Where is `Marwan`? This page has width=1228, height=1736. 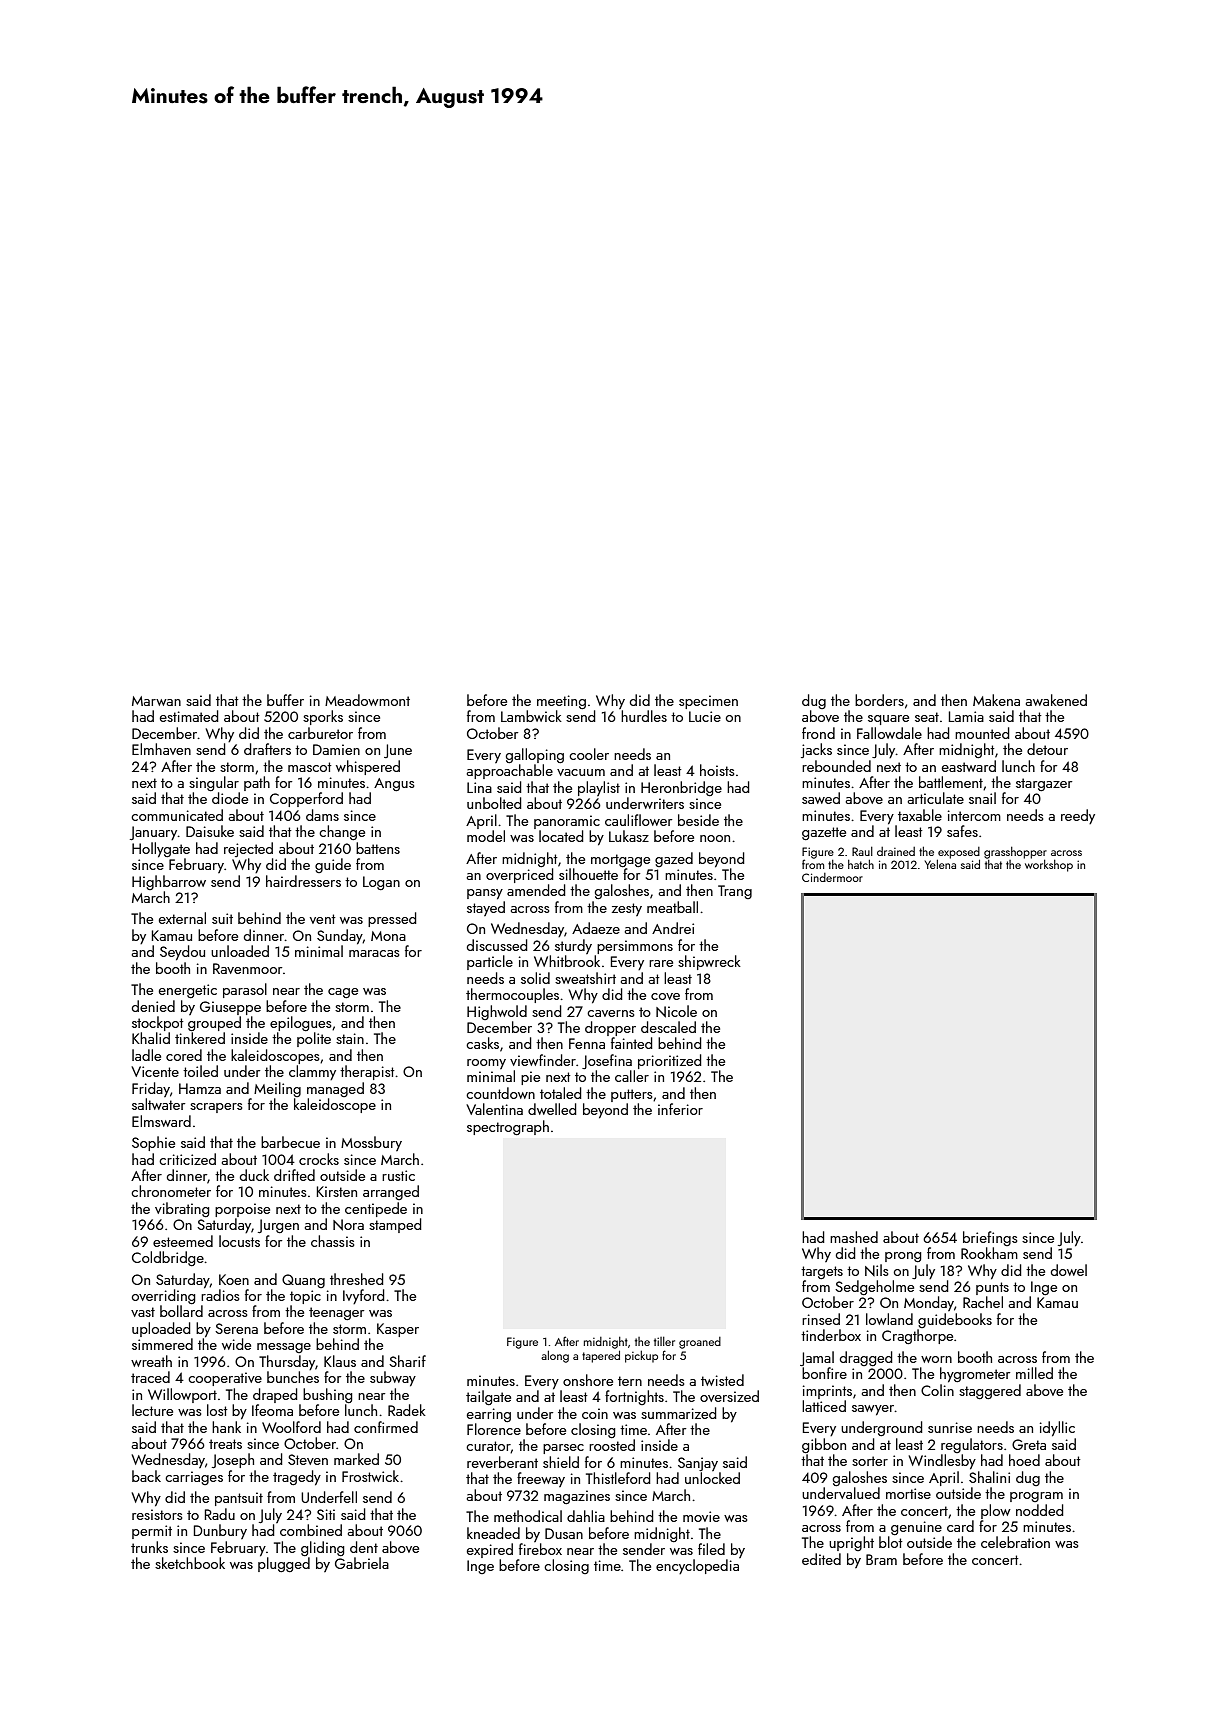 Marwan is located at coordinates (156, 701).
